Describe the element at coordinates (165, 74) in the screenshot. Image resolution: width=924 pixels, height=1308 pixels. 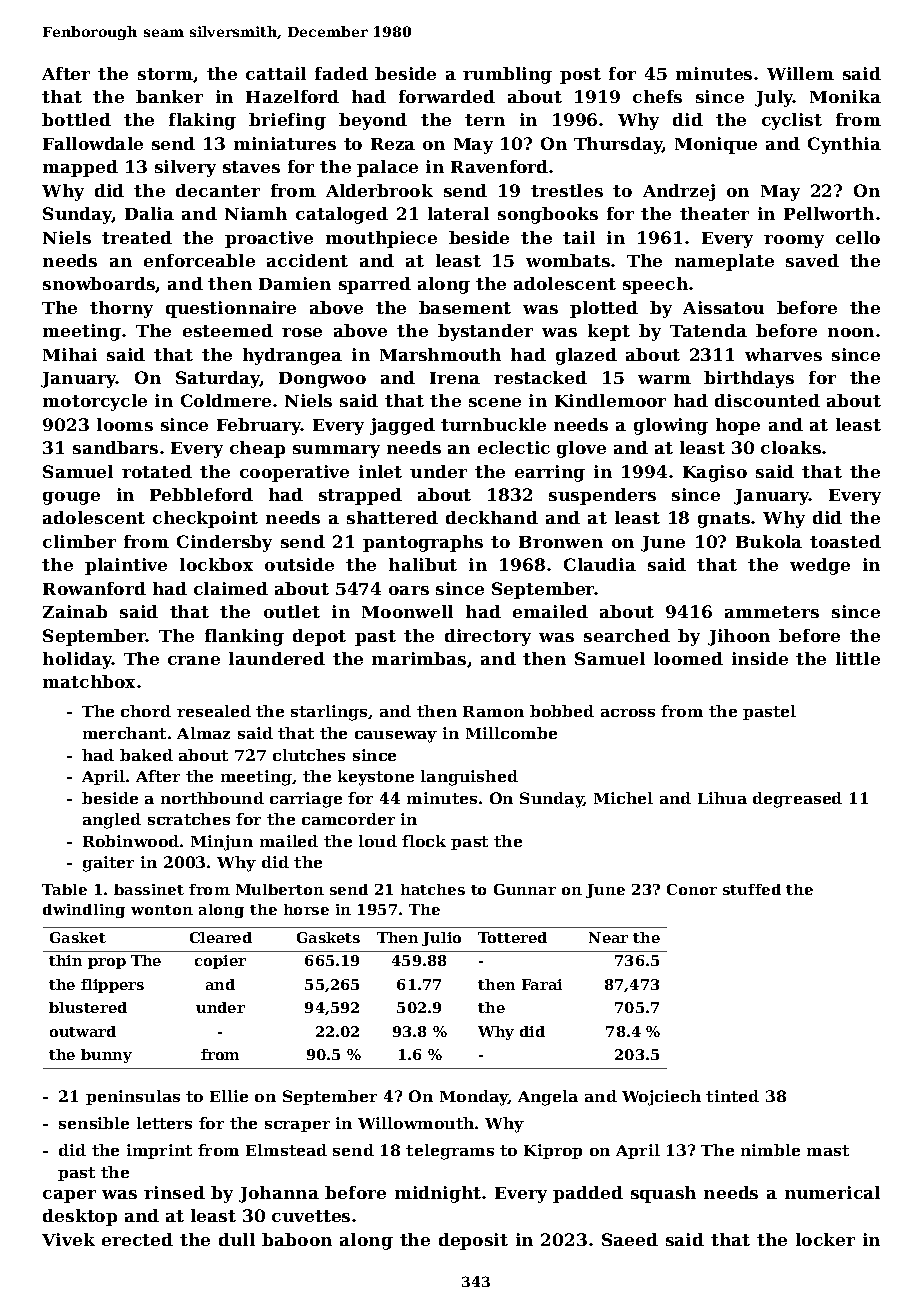
I see `storm` at that location.
